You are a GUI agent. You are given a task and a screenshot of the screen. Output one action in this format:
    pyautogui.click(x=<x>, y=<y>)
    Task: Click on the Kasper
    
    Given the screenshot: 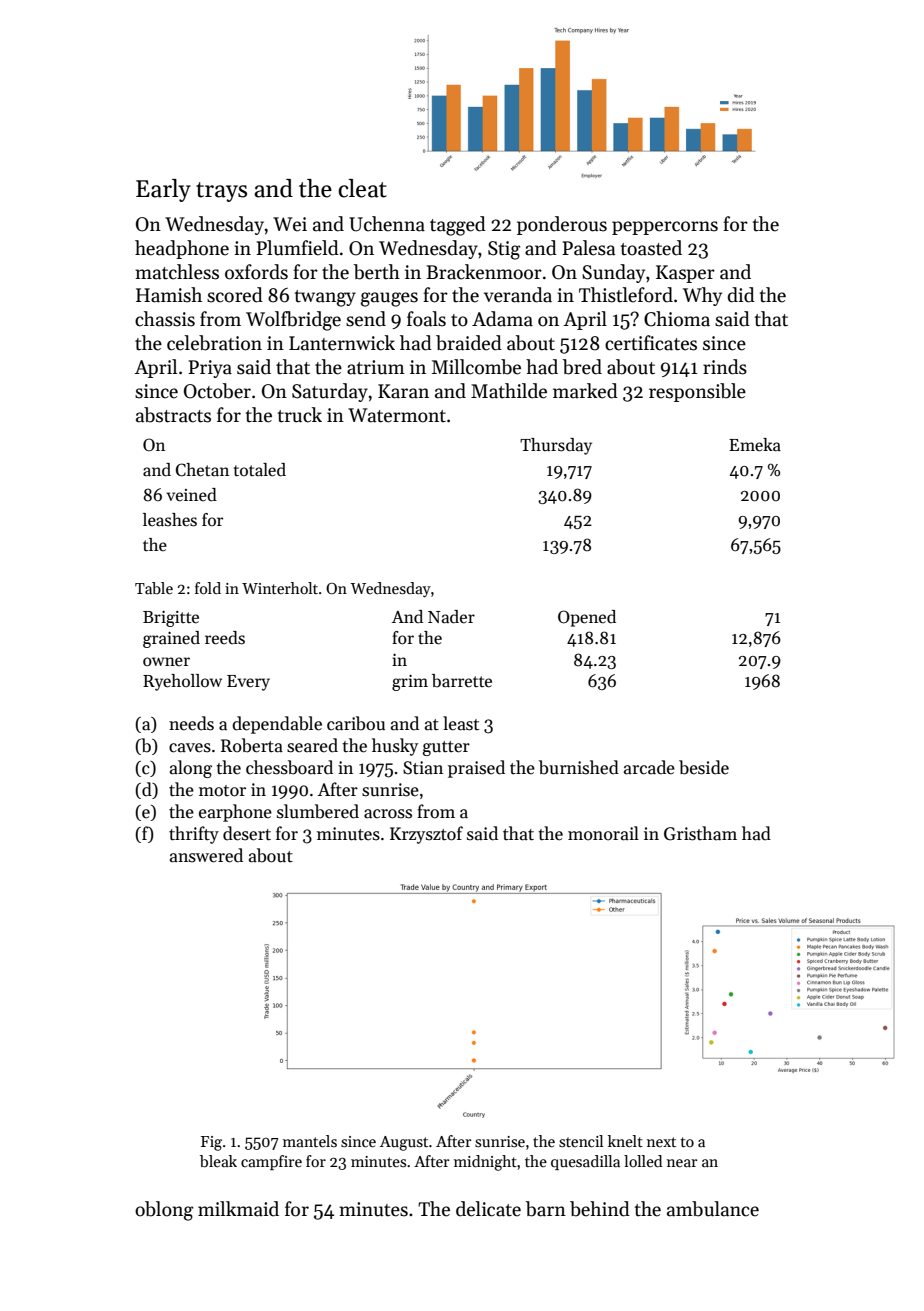 What is the action you would take?
    pyautogui.click(x=685, y=274)
